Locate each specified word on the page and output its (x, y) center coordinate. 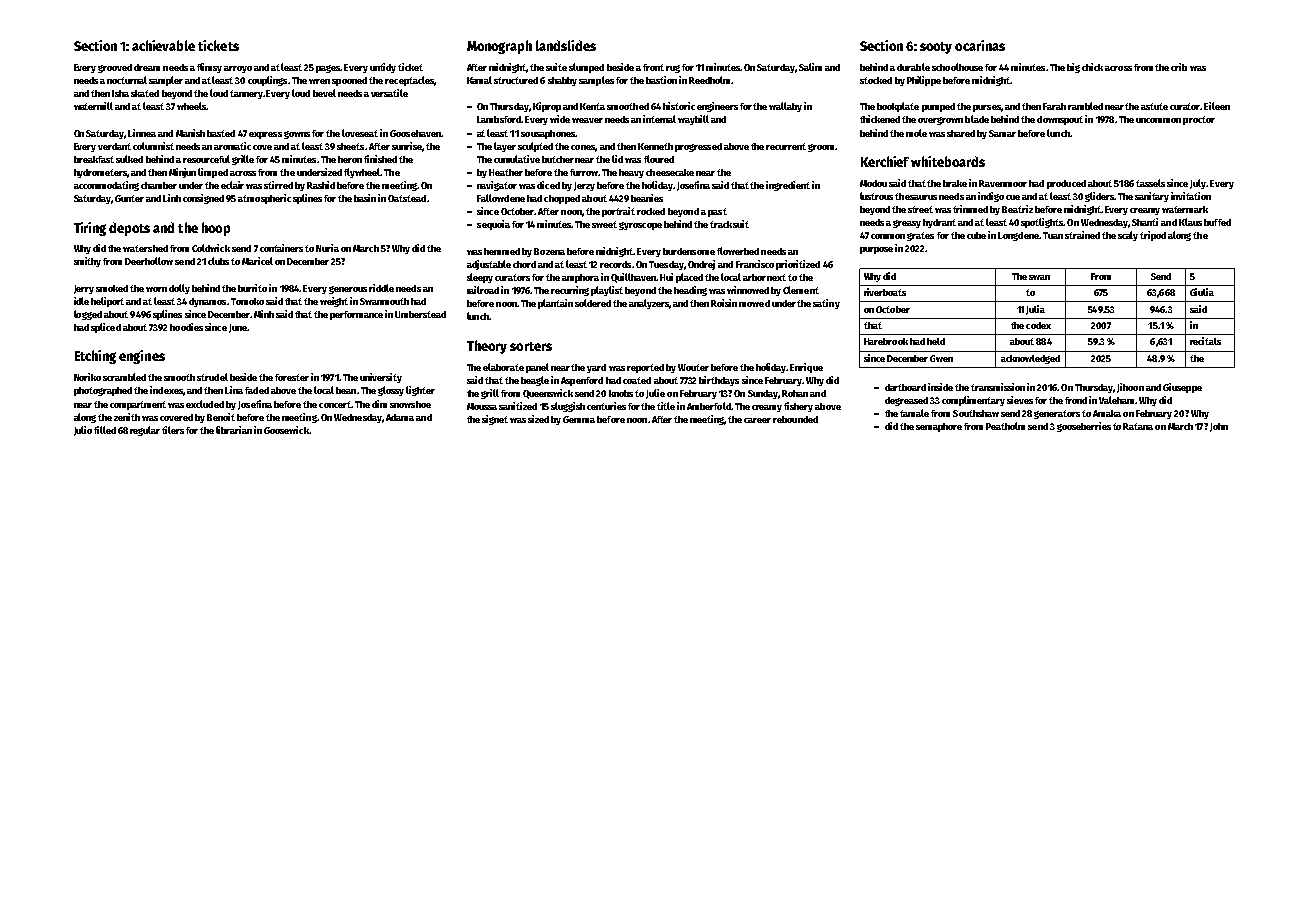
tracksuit (729, 224)
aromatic (232, 146)
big (1073, 68)
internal (659, 119)
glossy (391, 391)
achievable (163, 45)
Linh (172, 198)
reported (645, 368)
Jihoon (1130, 388)
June (238, 328)
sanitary (1152, 197)
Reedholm (709, 80)
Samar (1002, 133)
